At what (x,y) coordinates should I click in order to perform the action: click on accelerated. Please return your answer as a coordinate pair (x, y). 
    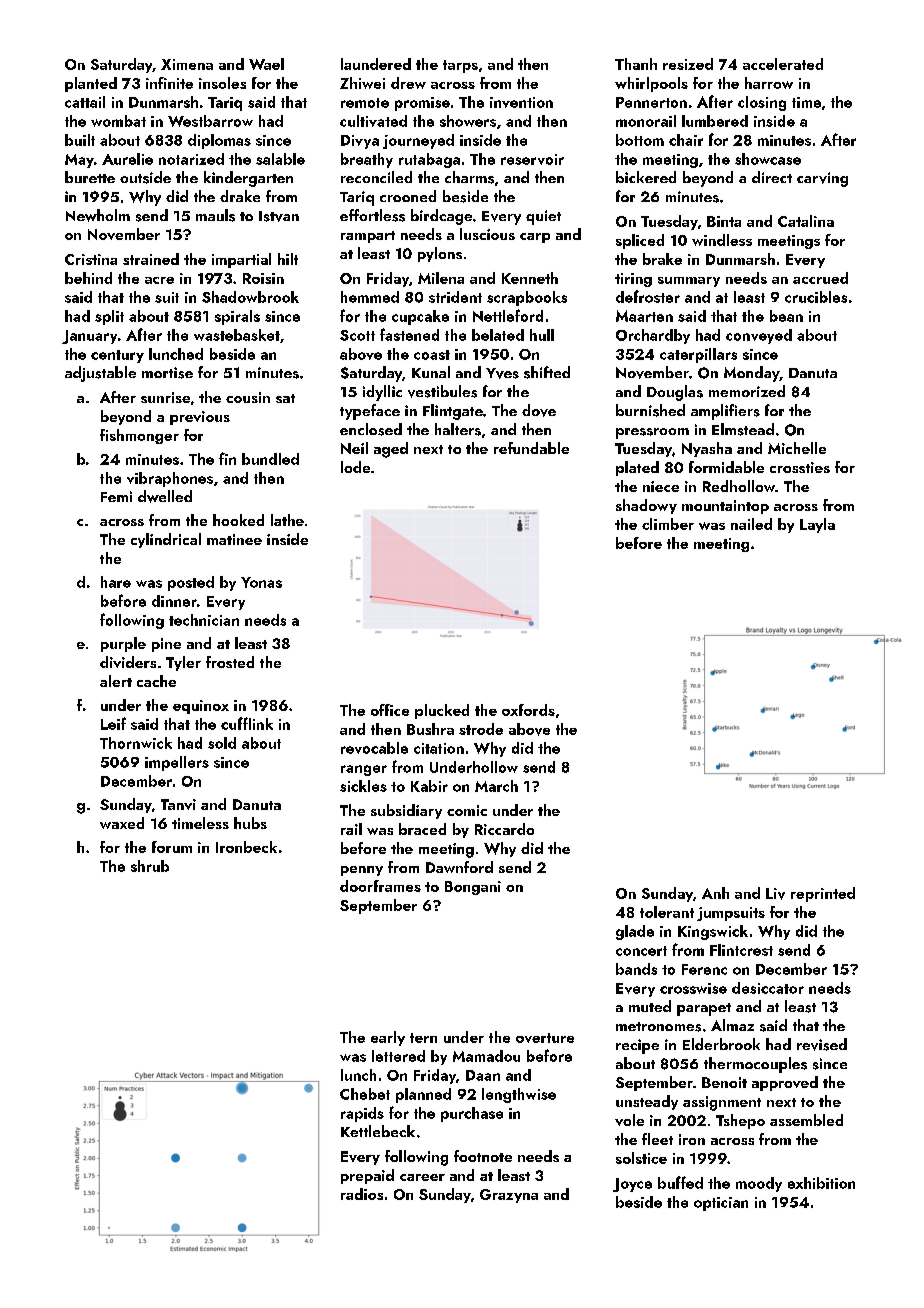
    Looking at the image, I should click on (783, 64).
